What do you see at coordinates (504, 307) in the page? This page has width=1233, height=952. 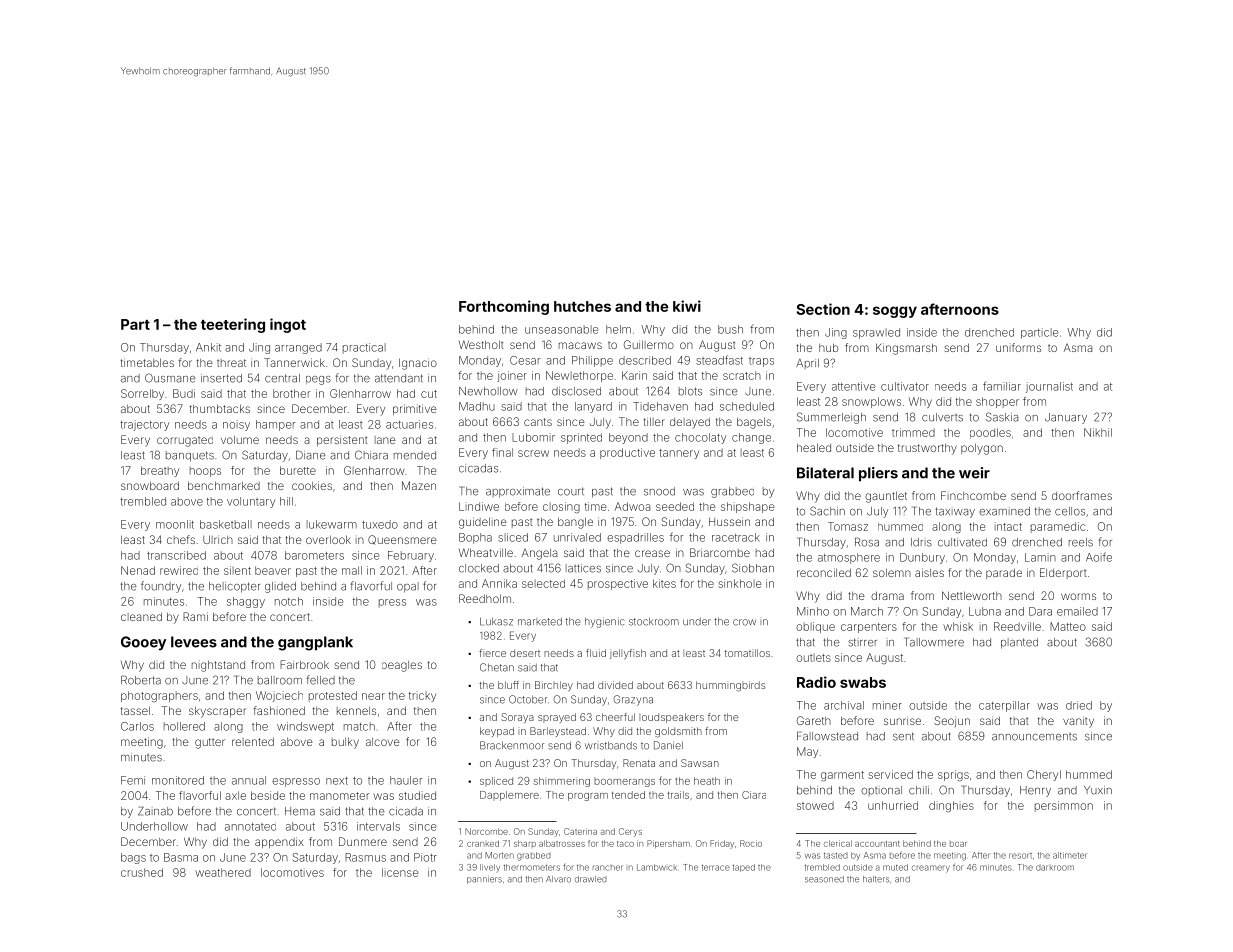 I see `Forthcoming` at bounding box center [504, 307].
